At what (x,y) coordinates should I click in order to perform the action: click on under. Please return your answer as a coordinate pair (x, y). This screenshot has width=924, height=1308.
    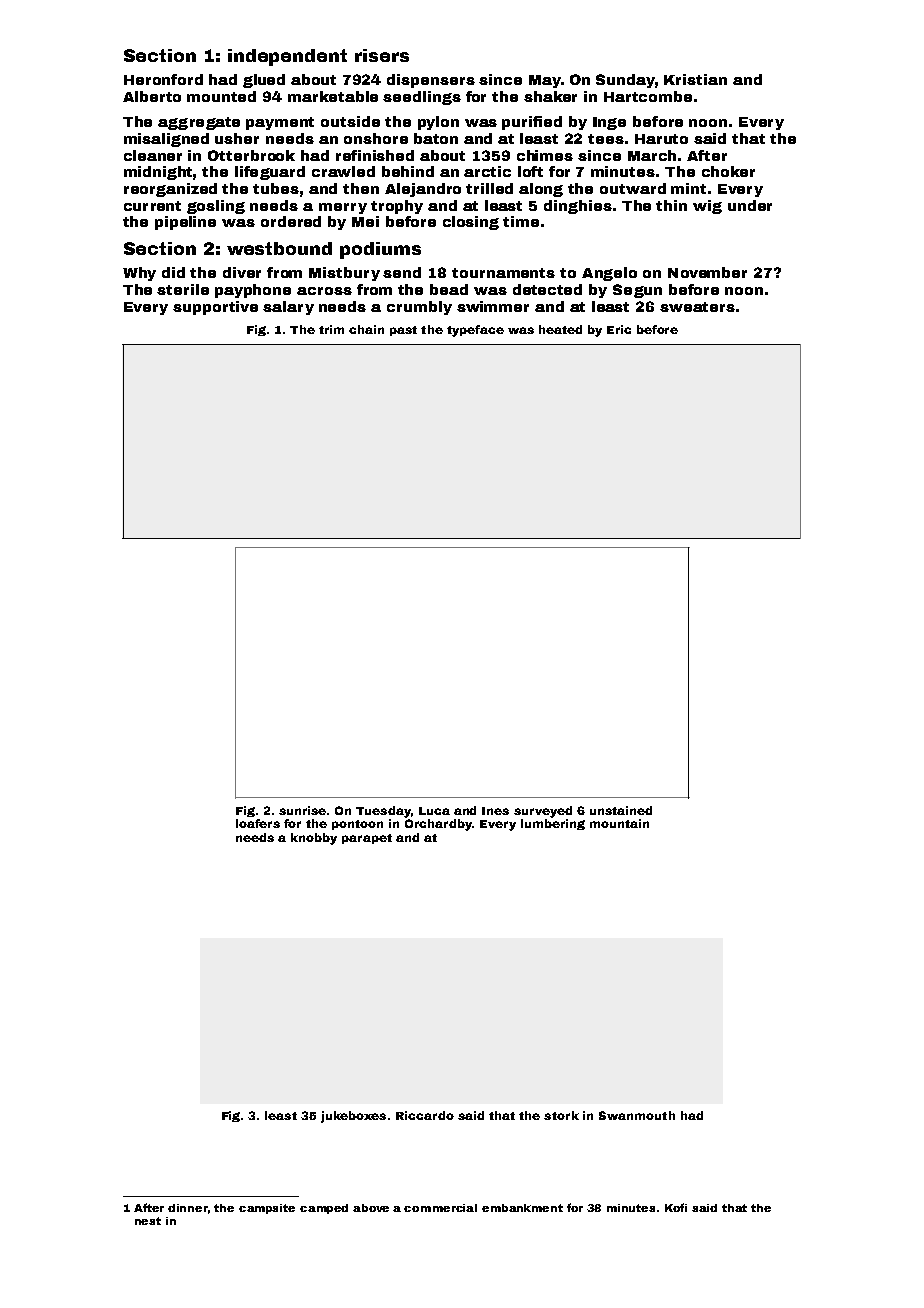
    Looking at the image, I should click on (750, 205).
